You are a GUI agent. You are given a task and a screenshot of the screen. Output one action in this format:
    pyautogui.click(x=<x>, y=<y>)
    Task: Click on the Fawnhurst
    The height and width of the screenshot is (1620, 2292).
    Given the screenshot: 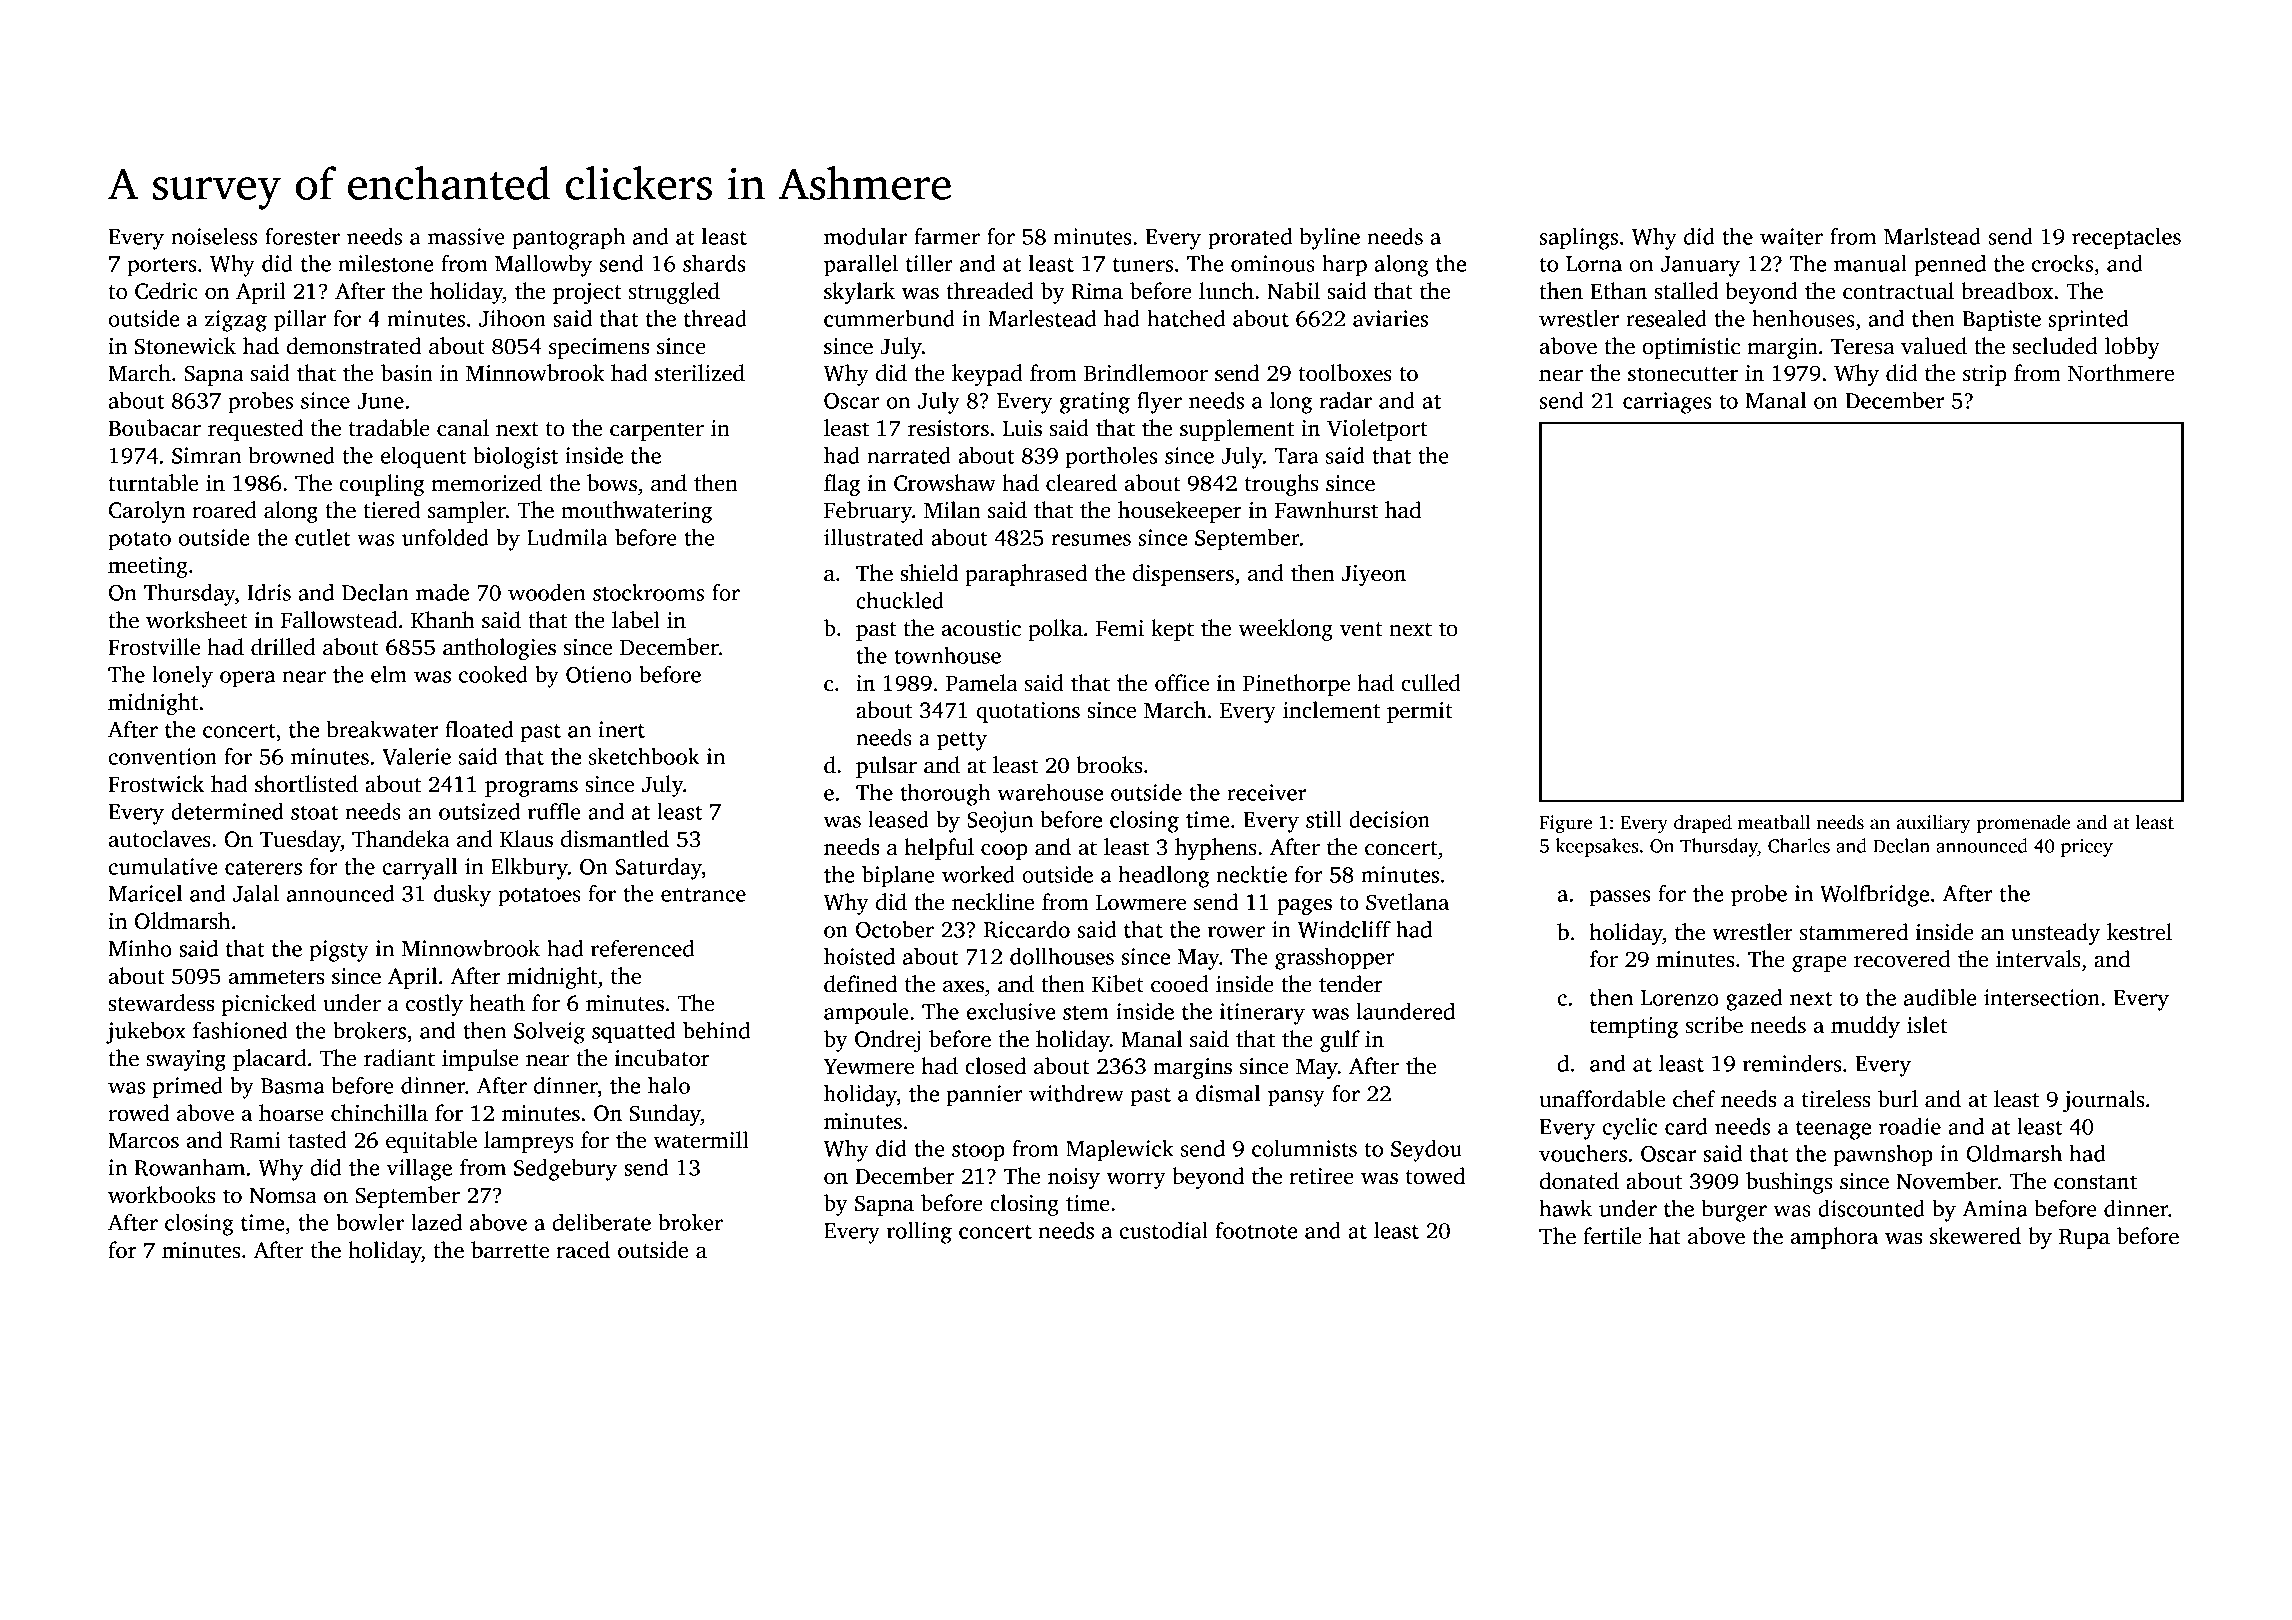 What is the action you would take?
    pyautogui.click(x=1326, y=510)
